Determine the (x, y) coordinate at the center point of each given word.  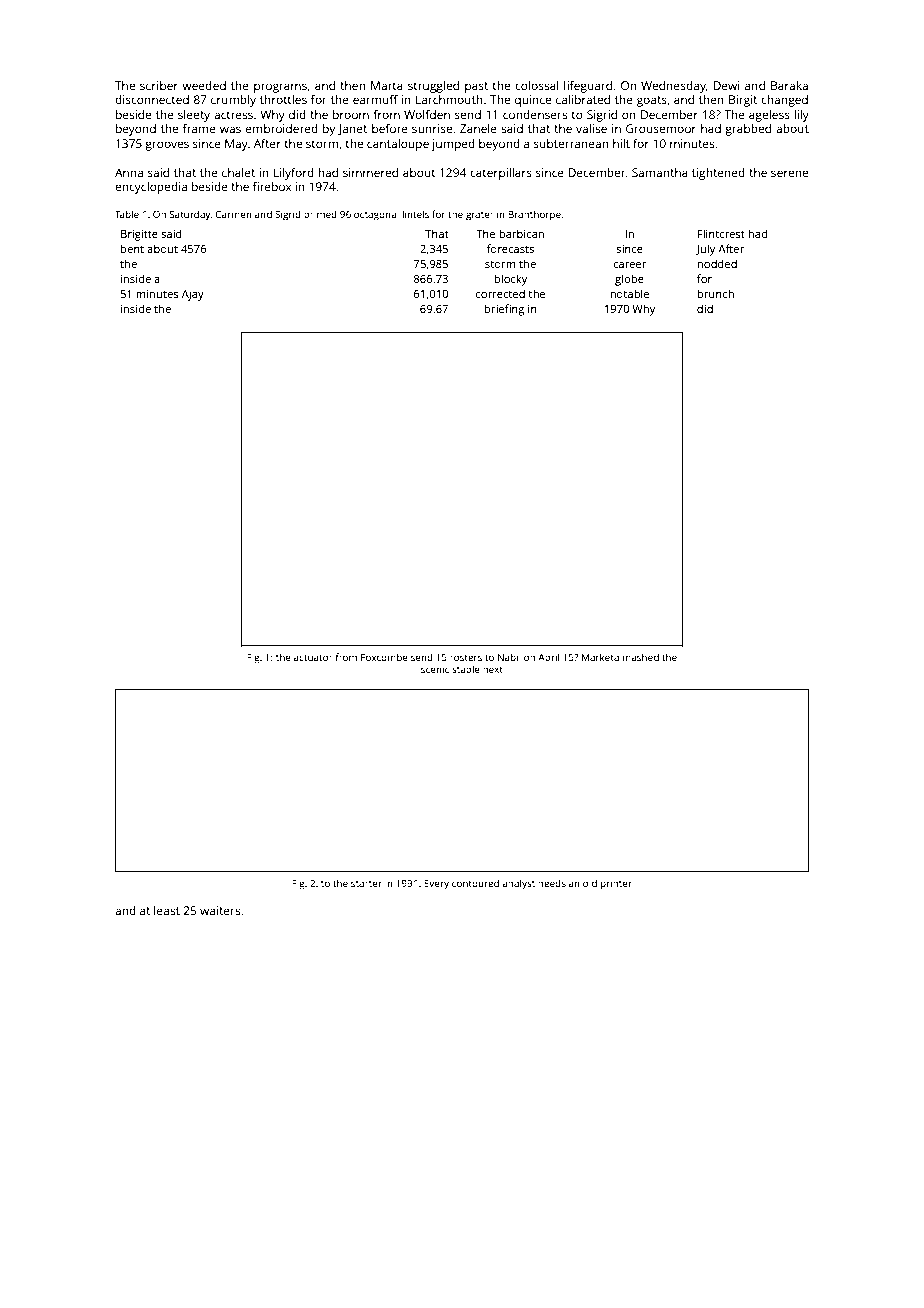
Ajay (193, 295)
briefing (504, 310)
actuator (313, 657)
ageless (769, 116)
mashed (641, 657)
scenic (435, 669)
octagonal (376, 215)
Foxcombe (384, 657)
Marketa (600, 657)
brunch (715, 293)
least (167, 910)
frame (199, 128)
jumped (453, 145)
